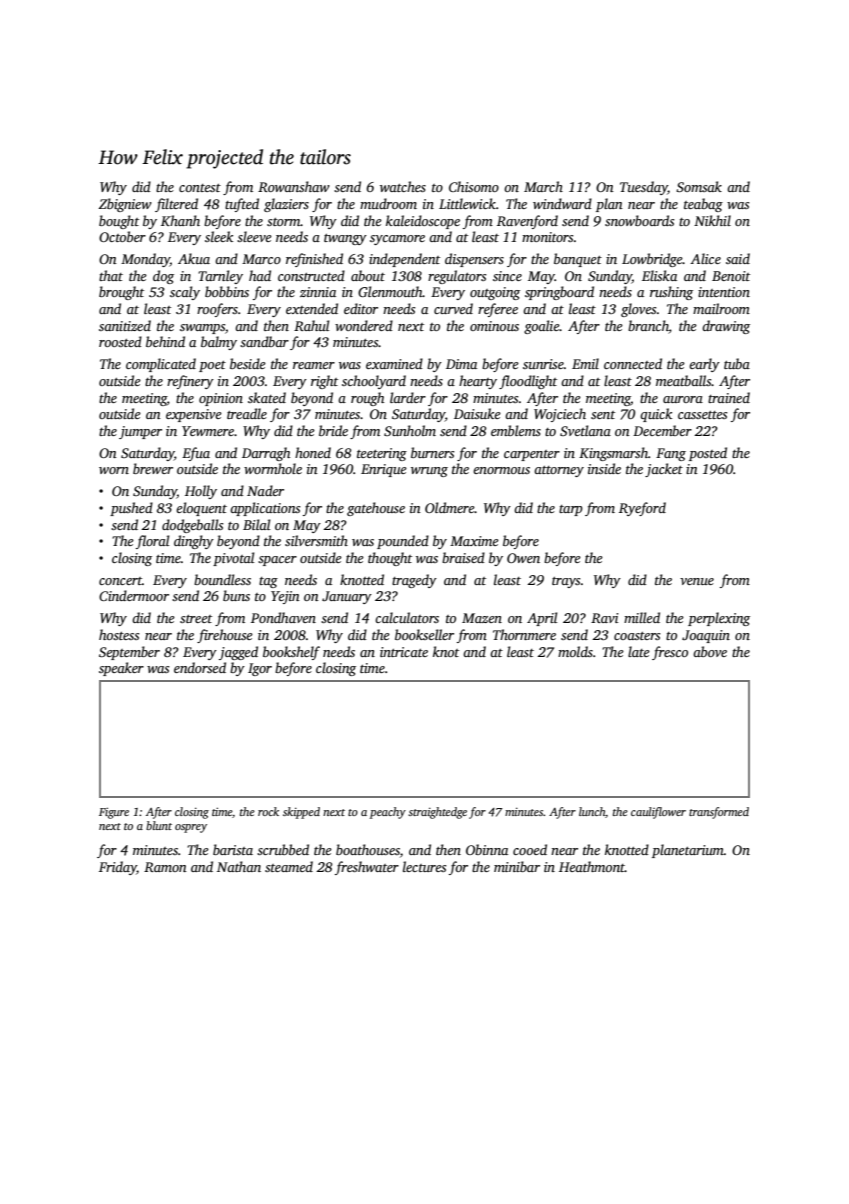  I want to click on molds, so click(575, 651).
